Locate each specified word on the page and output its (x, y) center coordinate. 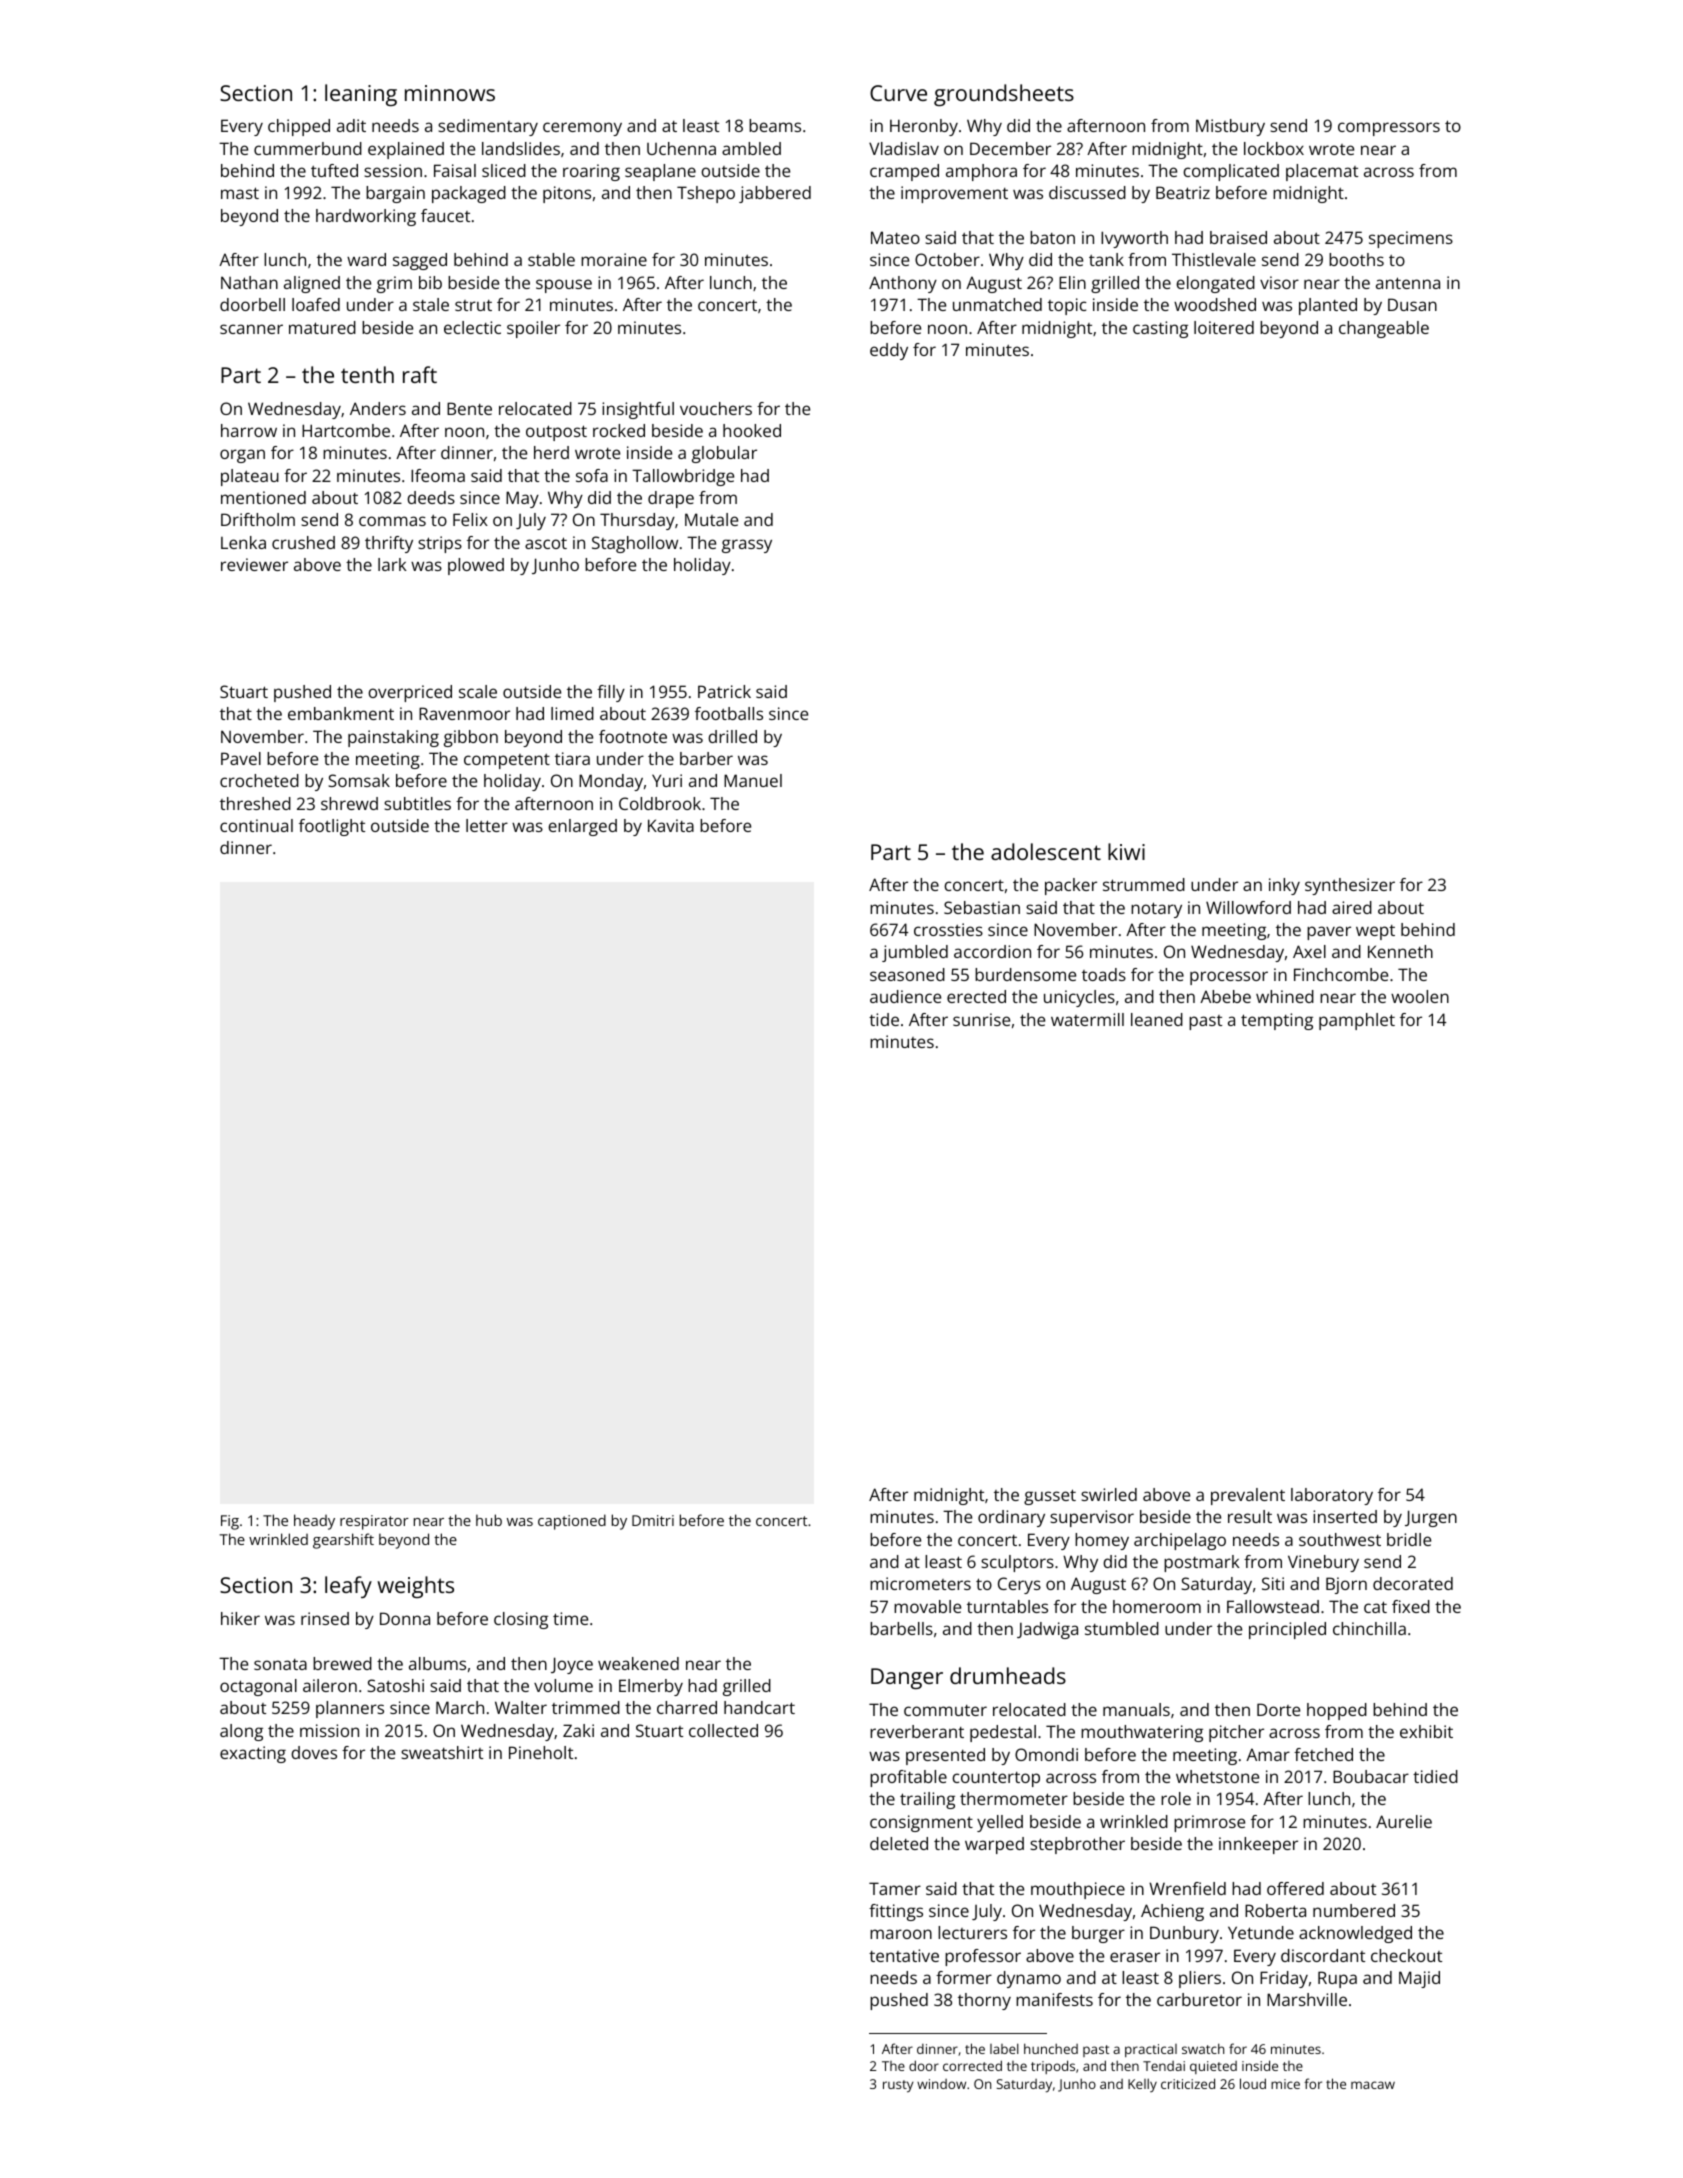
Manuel (753, 780)
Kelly (1142, 2085)
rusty (898, 2086)
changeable (1384, 329)
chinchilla (1369, 1628)
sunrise (981, 1019)
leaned (1157, 1019)
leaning (361, 95)
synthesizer (1350, 886)
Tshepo (706, 194)
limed (572, 713)
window (941, 2084)
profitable (908, 1778)
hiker (240, 1618)
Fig (230, 1522)
